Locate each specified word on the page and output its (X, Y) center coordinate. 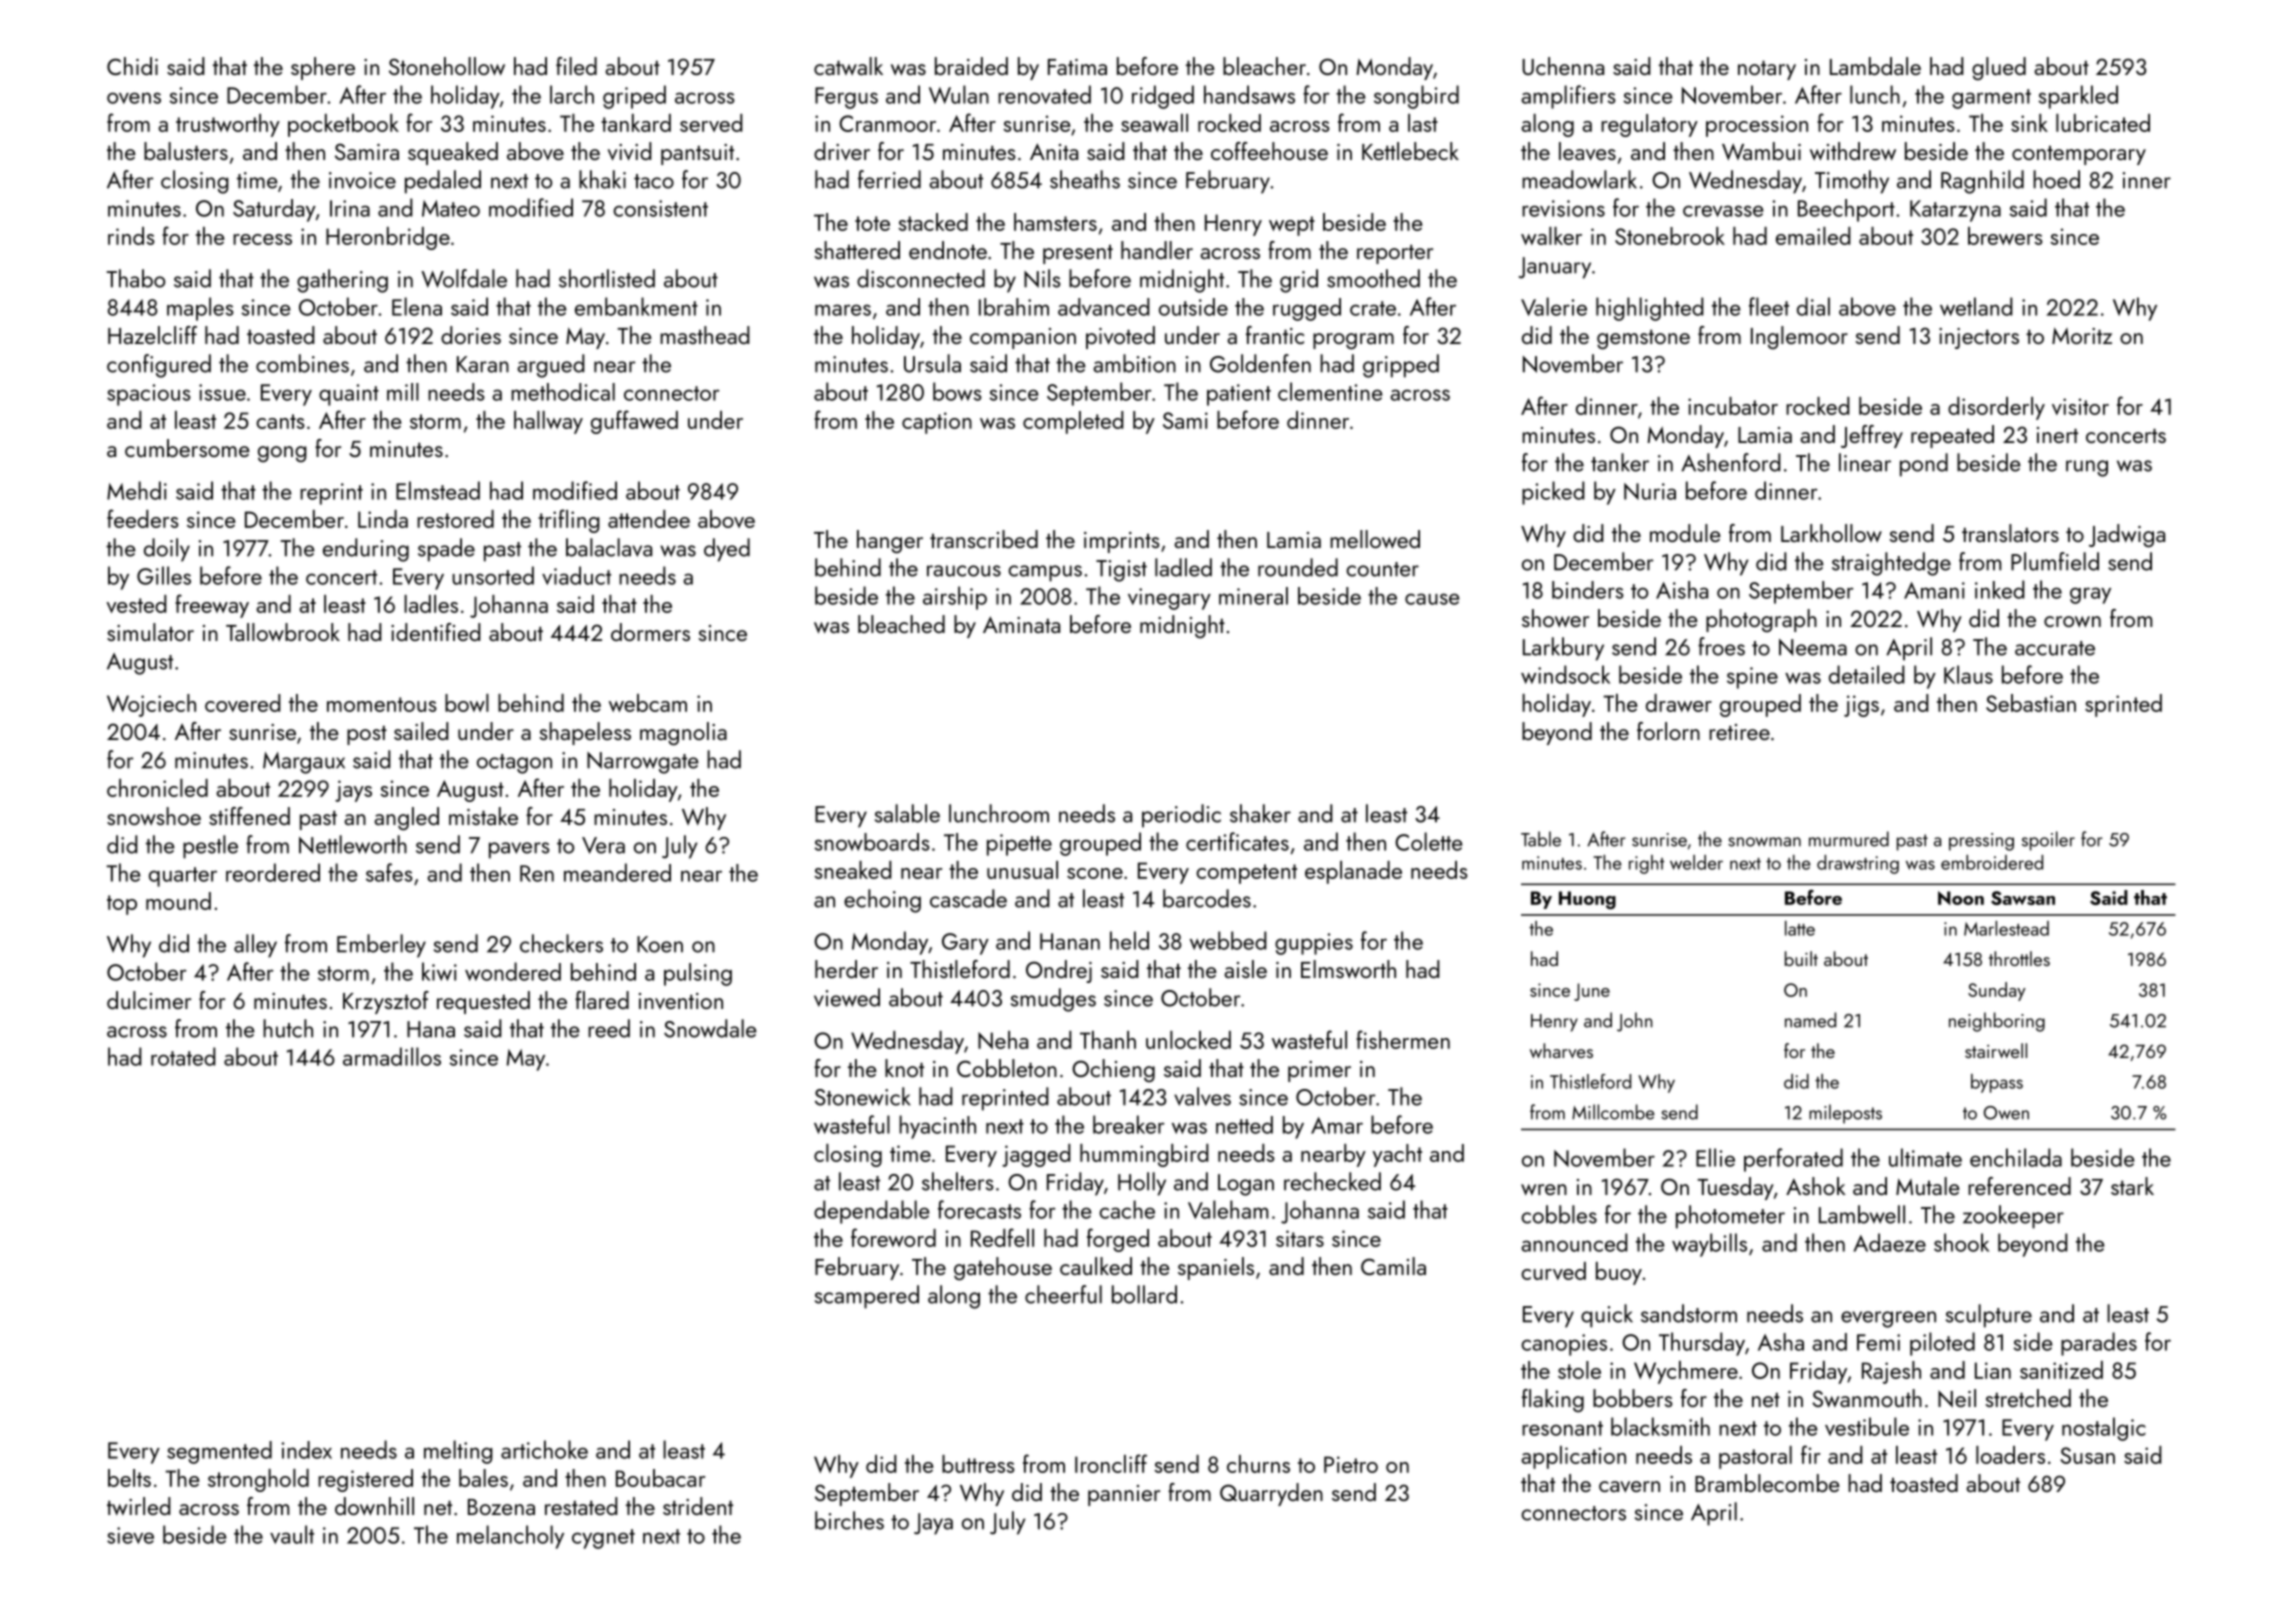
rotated (183, 1056)
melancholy (510, 1537)
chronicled (157, 788)
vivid (630, 151)
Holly (1142, 1184)
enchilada (2016, 1157)
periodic (1181, 816)
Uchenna (1563, 66)
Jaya (933, 1524)
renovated (1044, 94)
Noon (1961, 898)
